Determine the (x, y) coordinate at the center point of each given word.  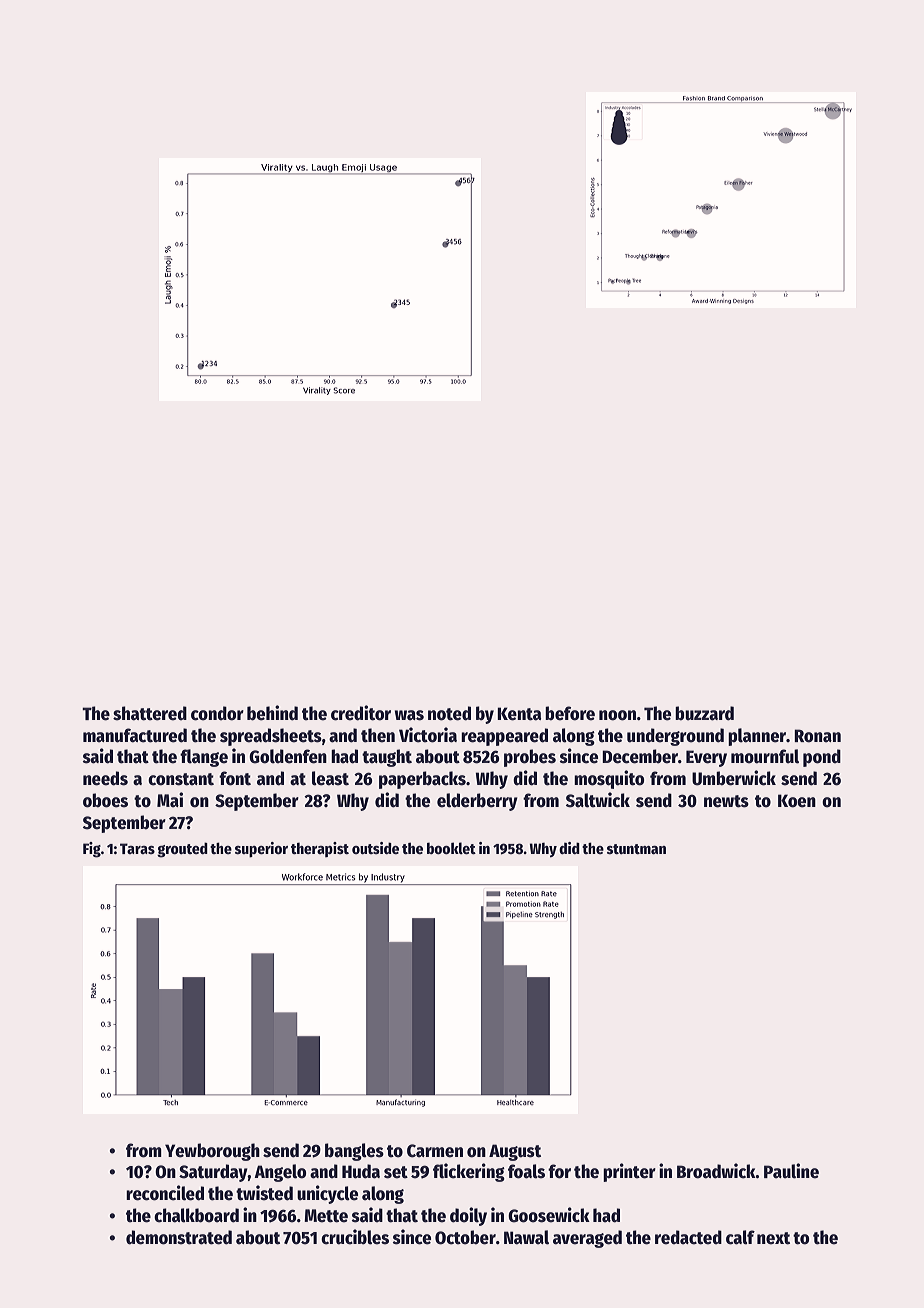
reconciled (165, 1193)
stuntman (636, 849)
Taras (137, 848)
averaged (587, 1239)
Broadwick (716, 1171)
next (773, 1238)
